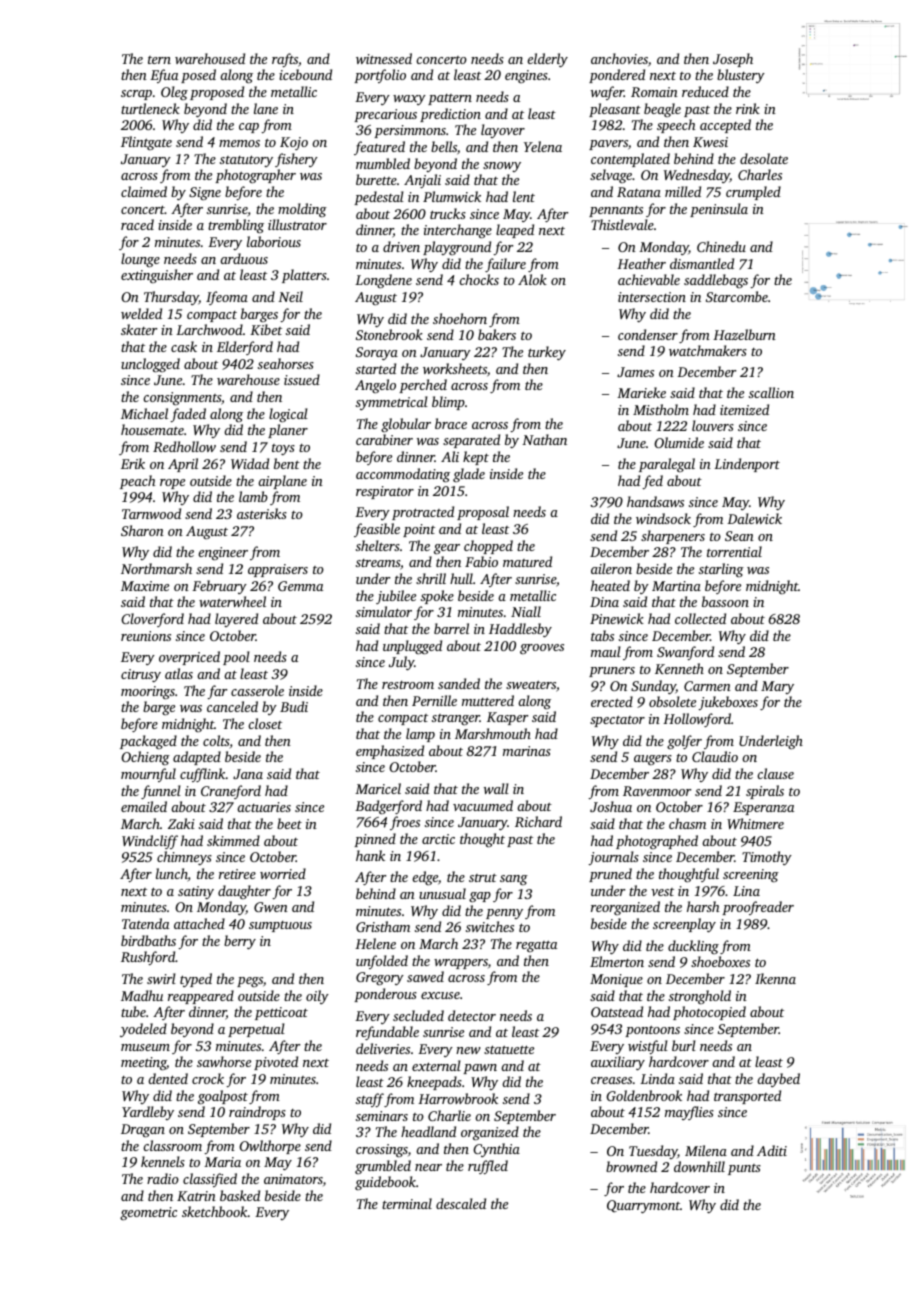 This screenshot has height=1308, width=924. Describe the element at coordinates (215, 1211) in the screenshot. I see `sketchbook` at that location.
